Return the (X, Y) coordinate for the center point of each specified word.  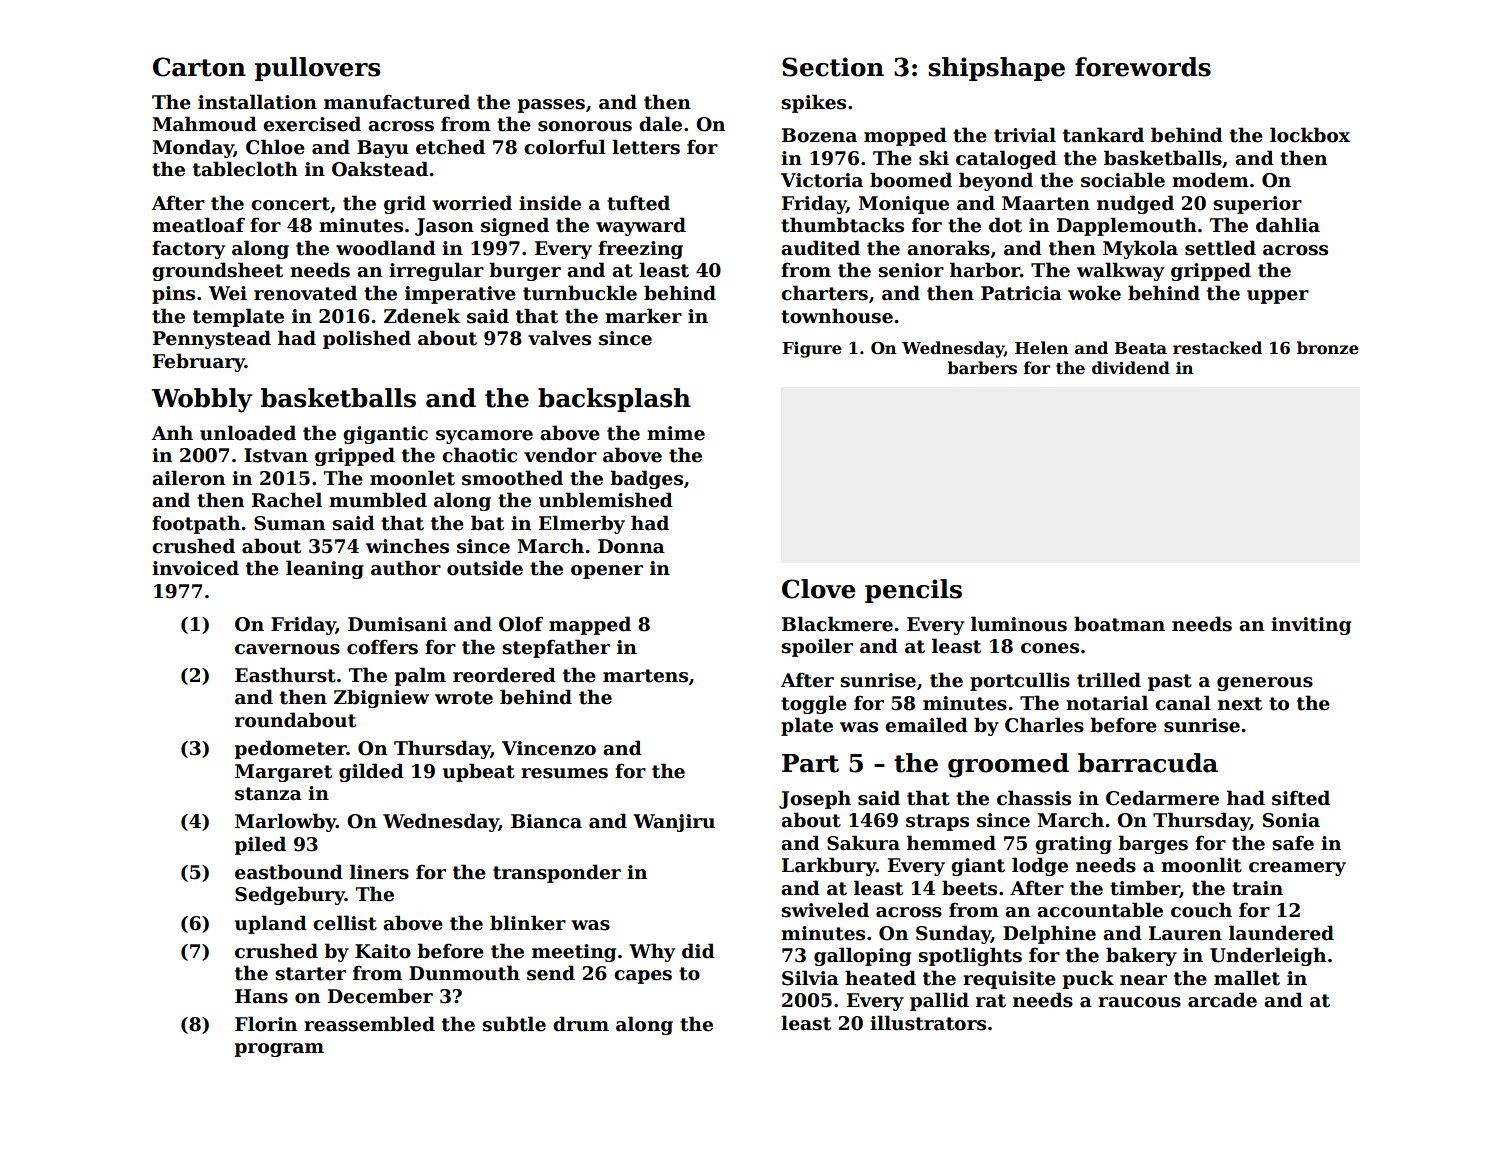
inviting (1311, 626)
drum (581, 1024)
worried (472, 203)
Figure (812, 350)
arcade (1222, 1000)
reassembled (369, 1024)
